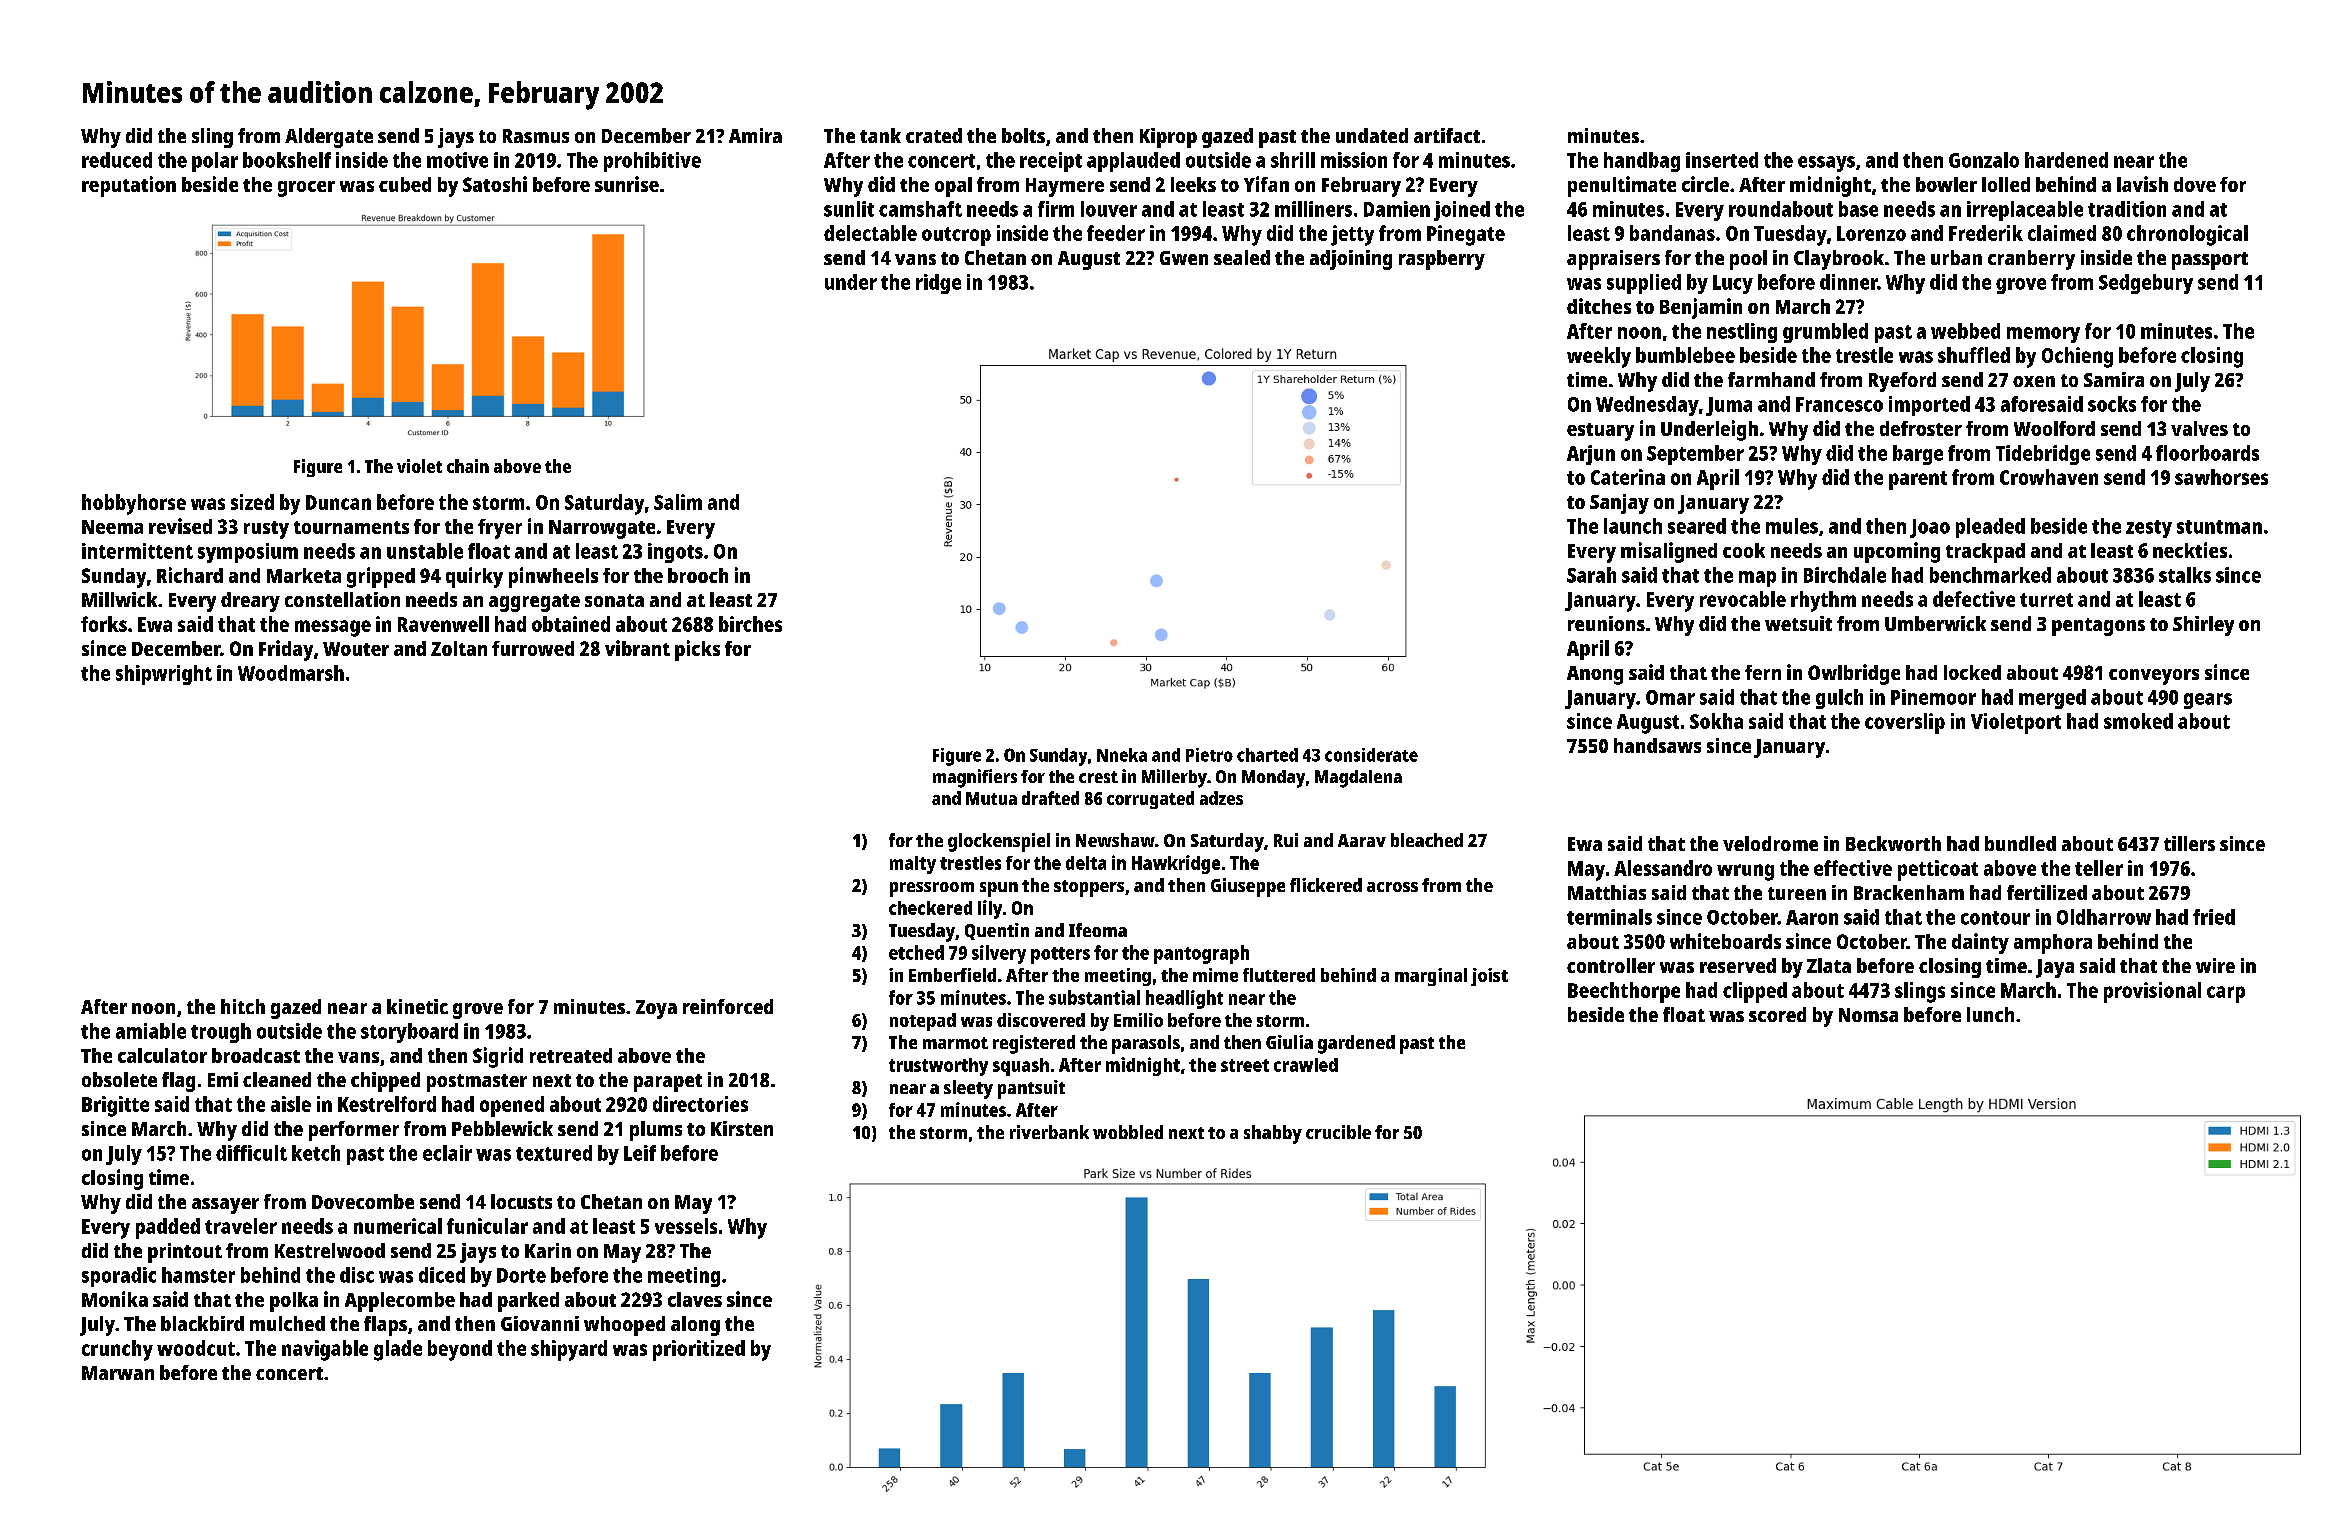 This document has height=1521, width=2350. What do you see at coordinates (668, 1083) in the document?
I see `parapet` at bounding box center [668, 1083].
